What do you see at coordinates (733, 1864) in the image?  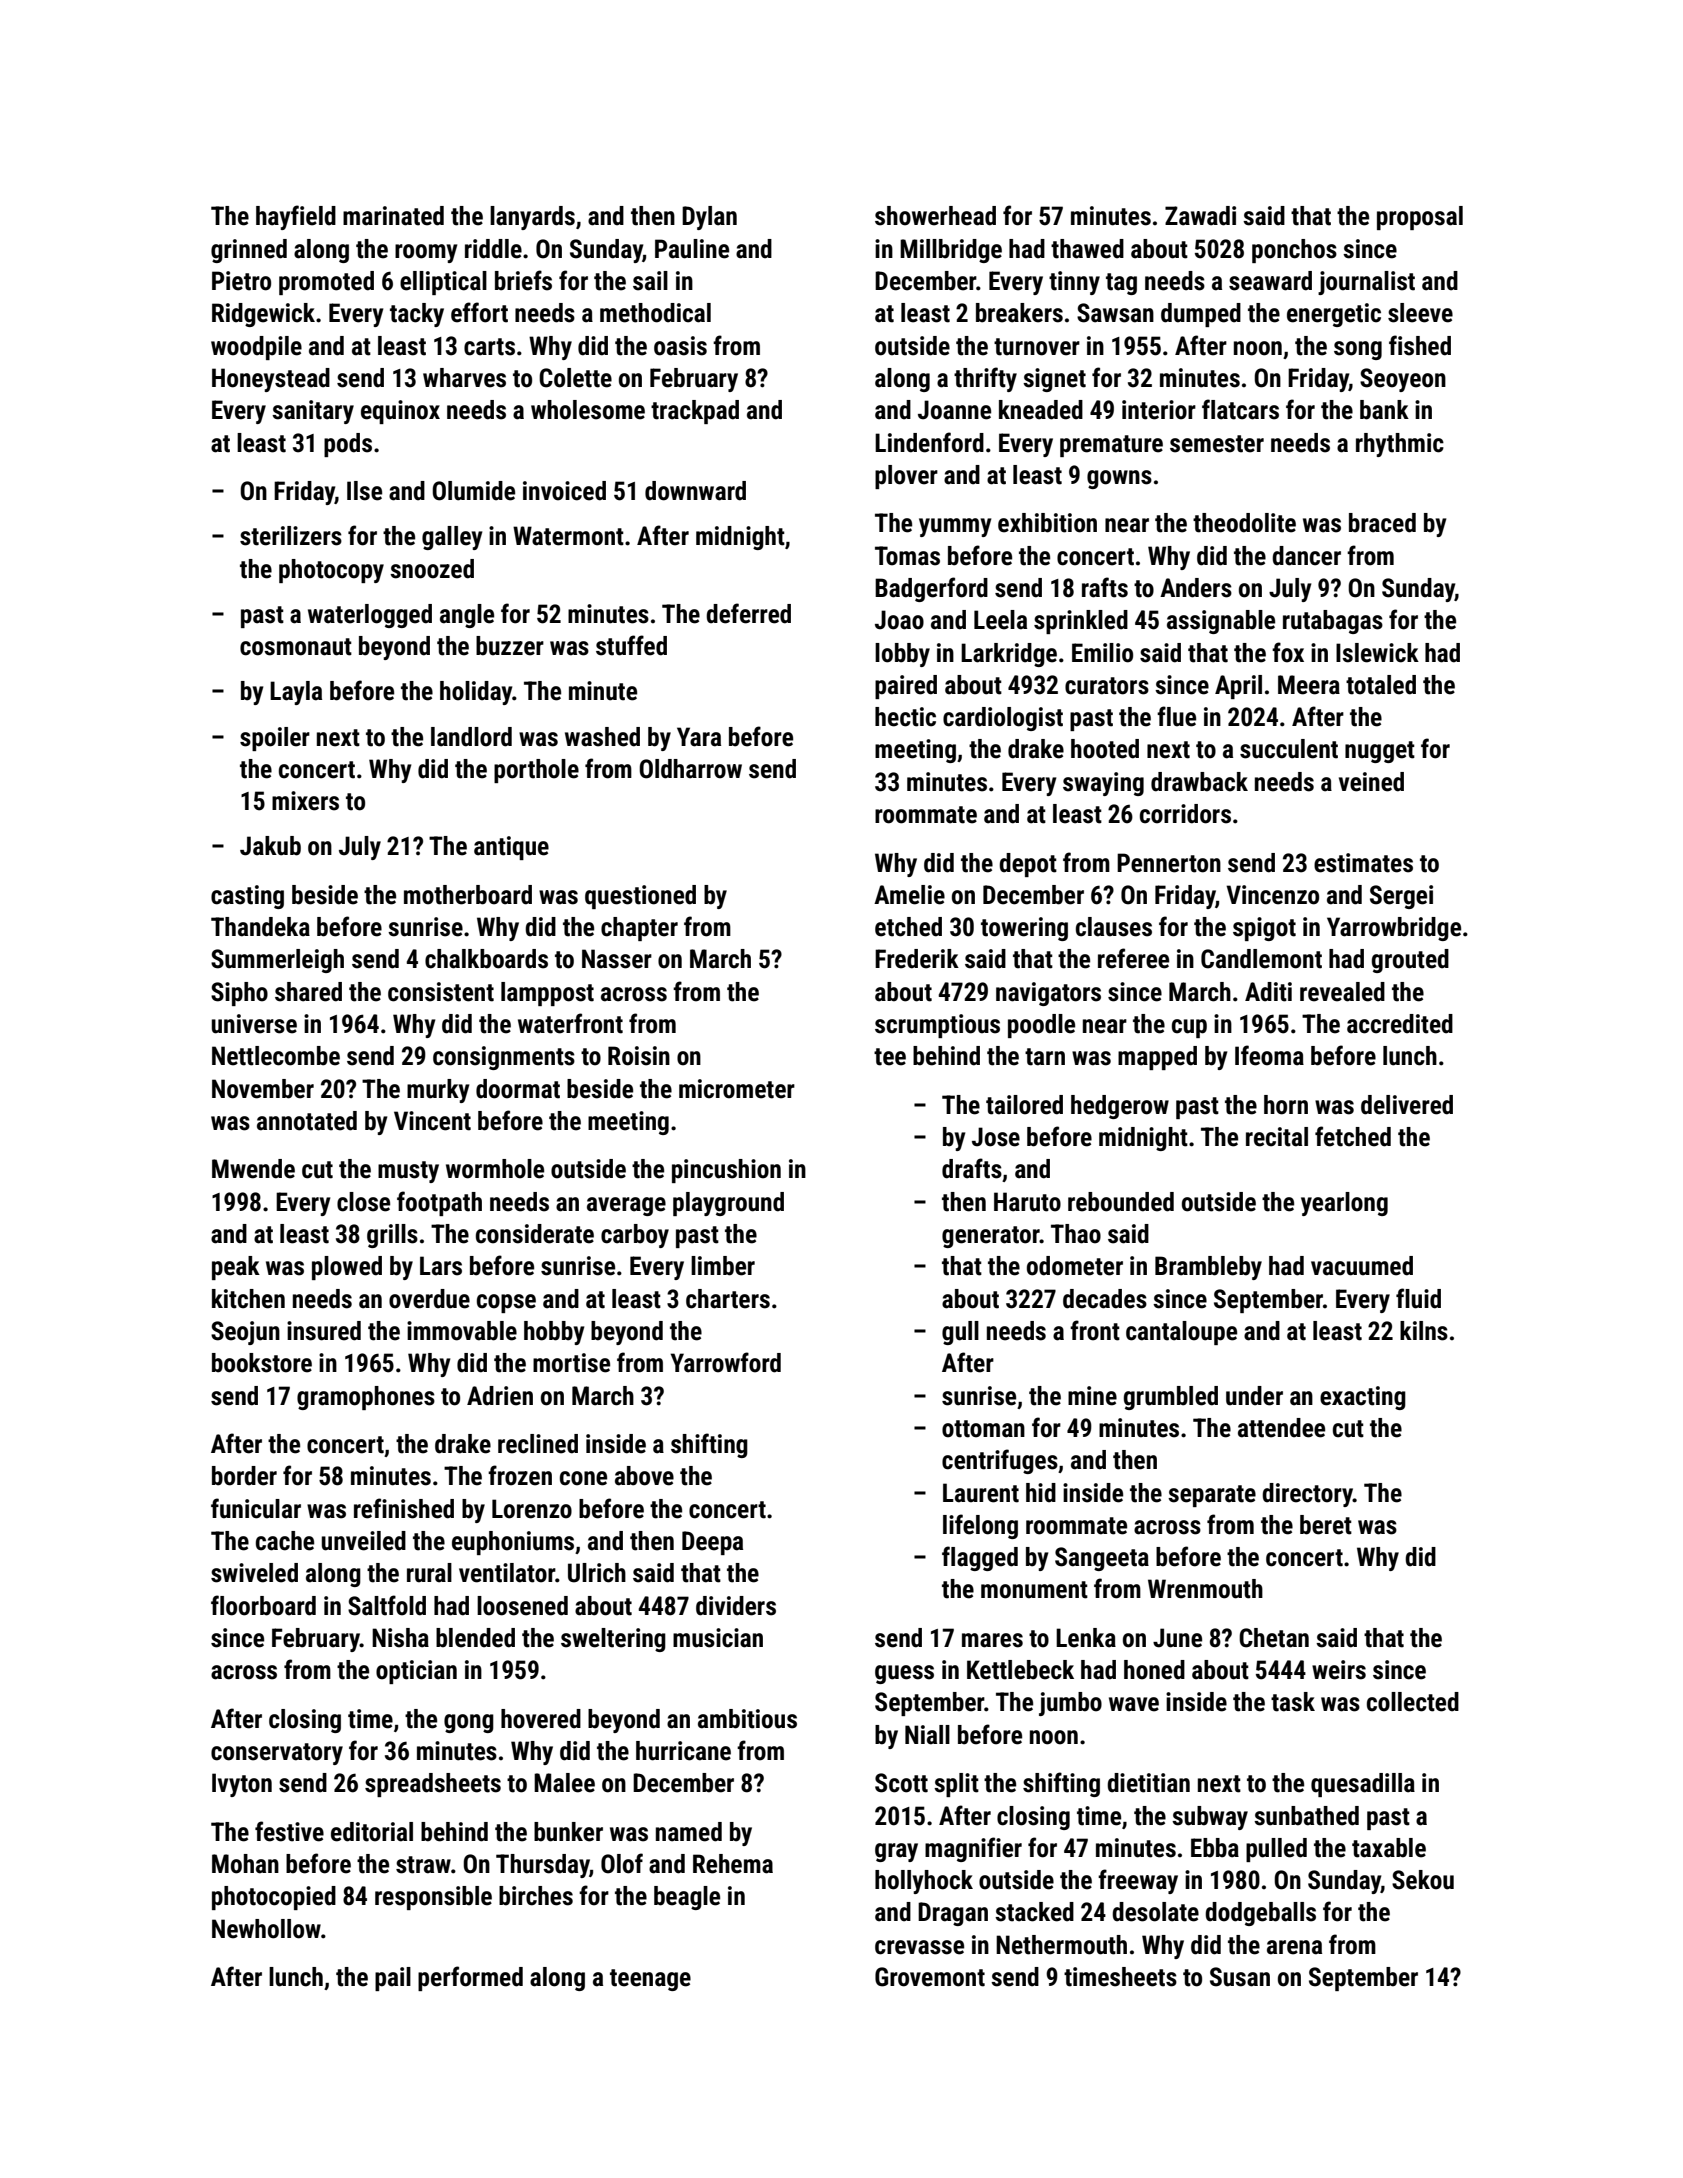 I see `Rehema` at bounding box center [733, 1864].
